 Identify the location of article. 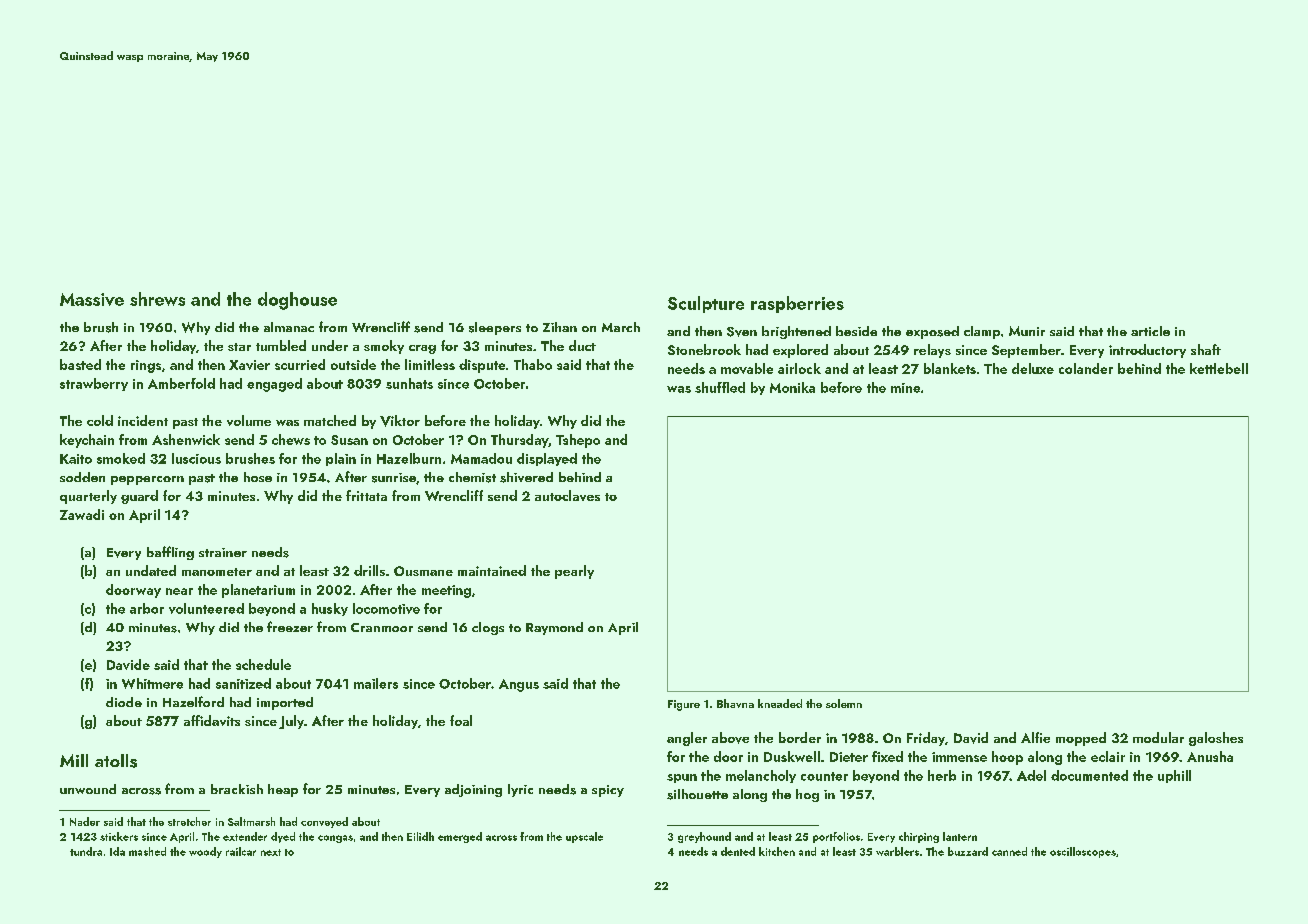
(1150, 331).
